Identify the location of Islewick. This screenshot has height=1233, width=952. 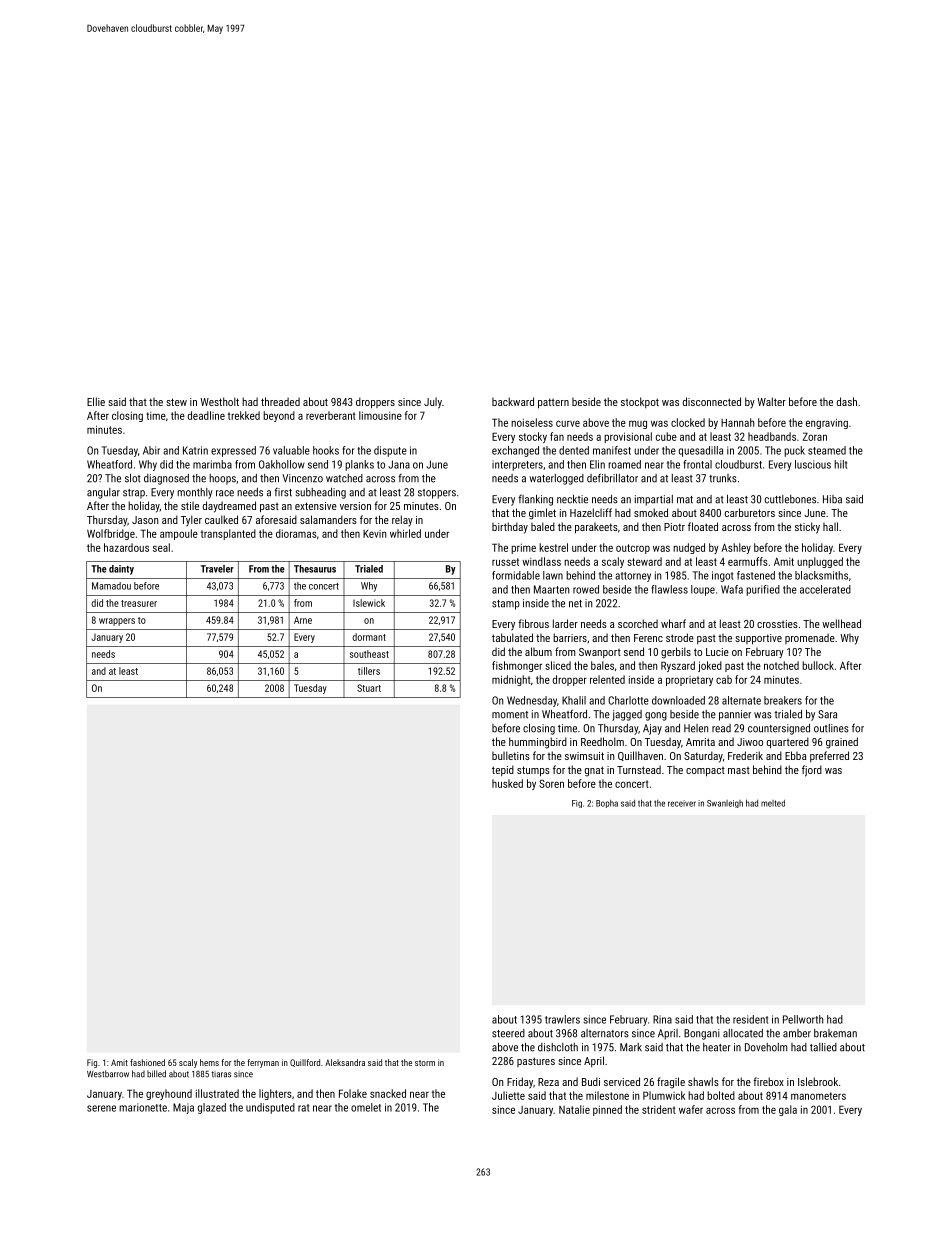
(369, 603).
